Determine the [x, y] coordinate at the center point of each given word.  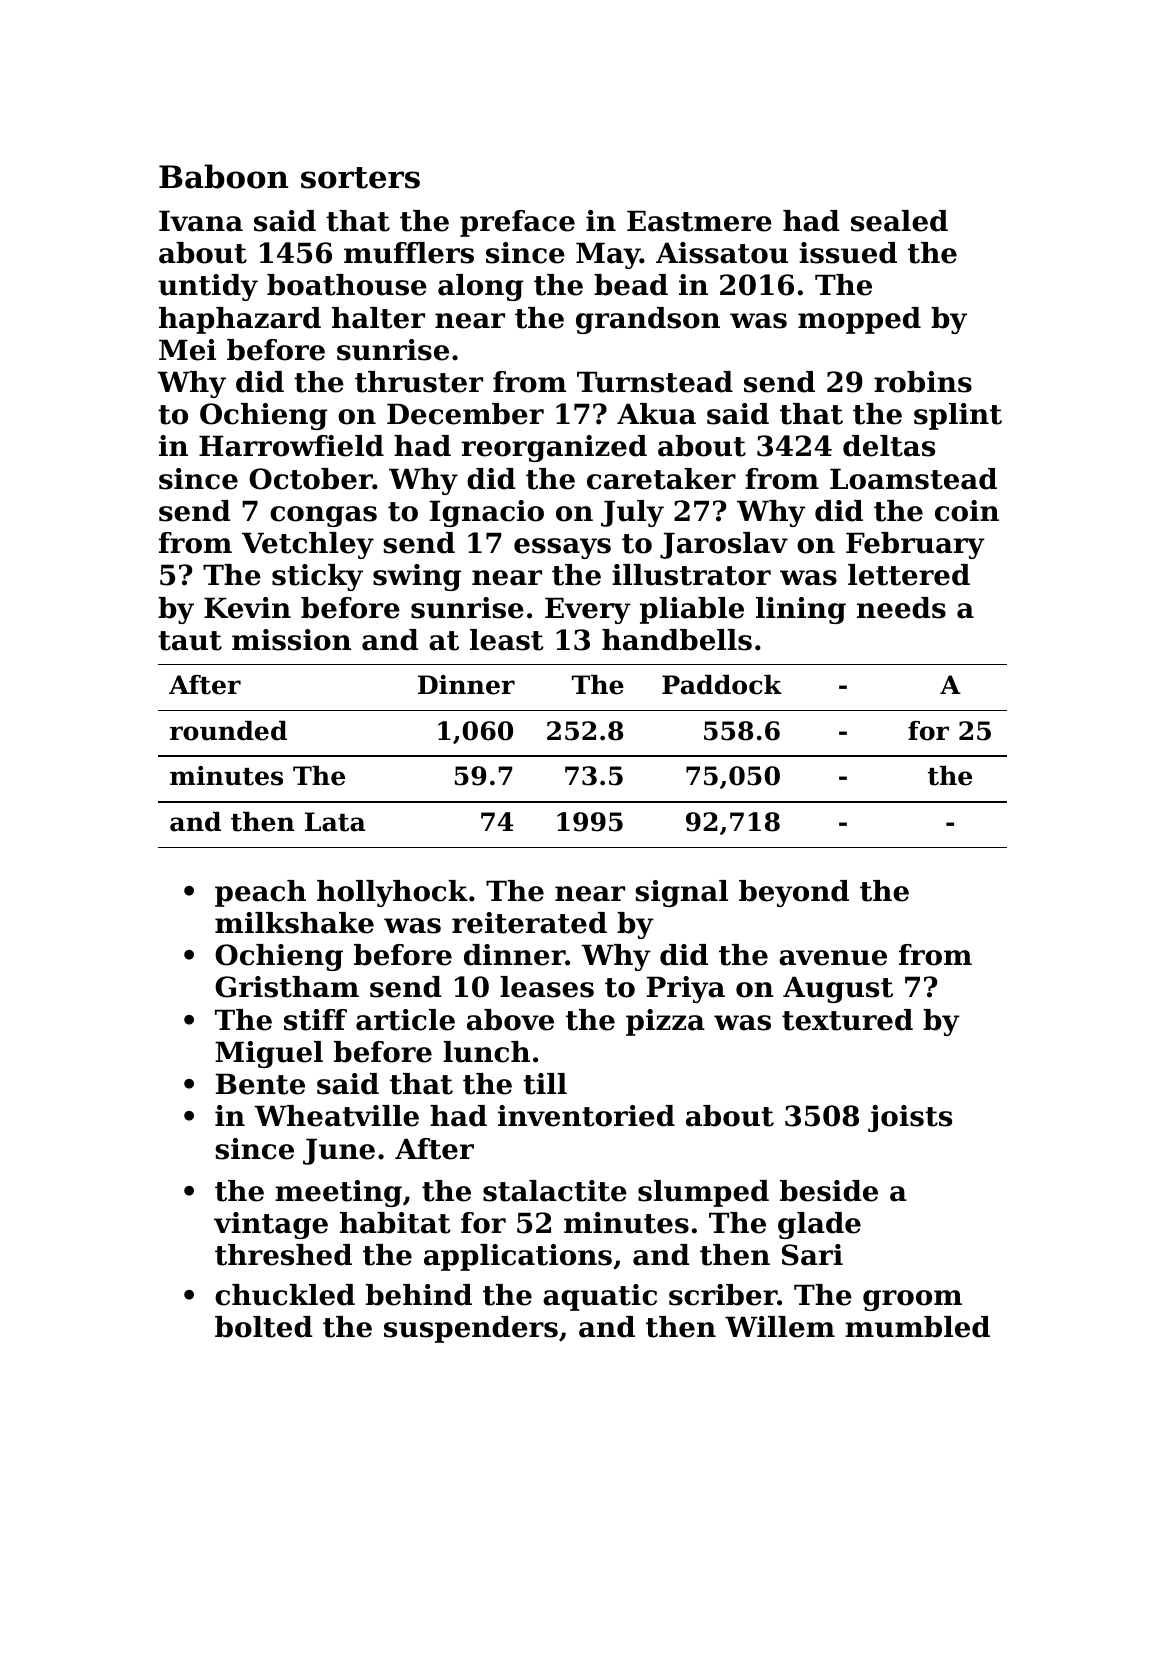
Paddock [722, 685]
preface [517, 223]
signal [681, 893]
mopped [859, 320]
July [632, 513]
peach [260, 893]
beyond [794, 893]
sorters [360, 178]
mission [291, 640]
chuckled [285, 1295]
